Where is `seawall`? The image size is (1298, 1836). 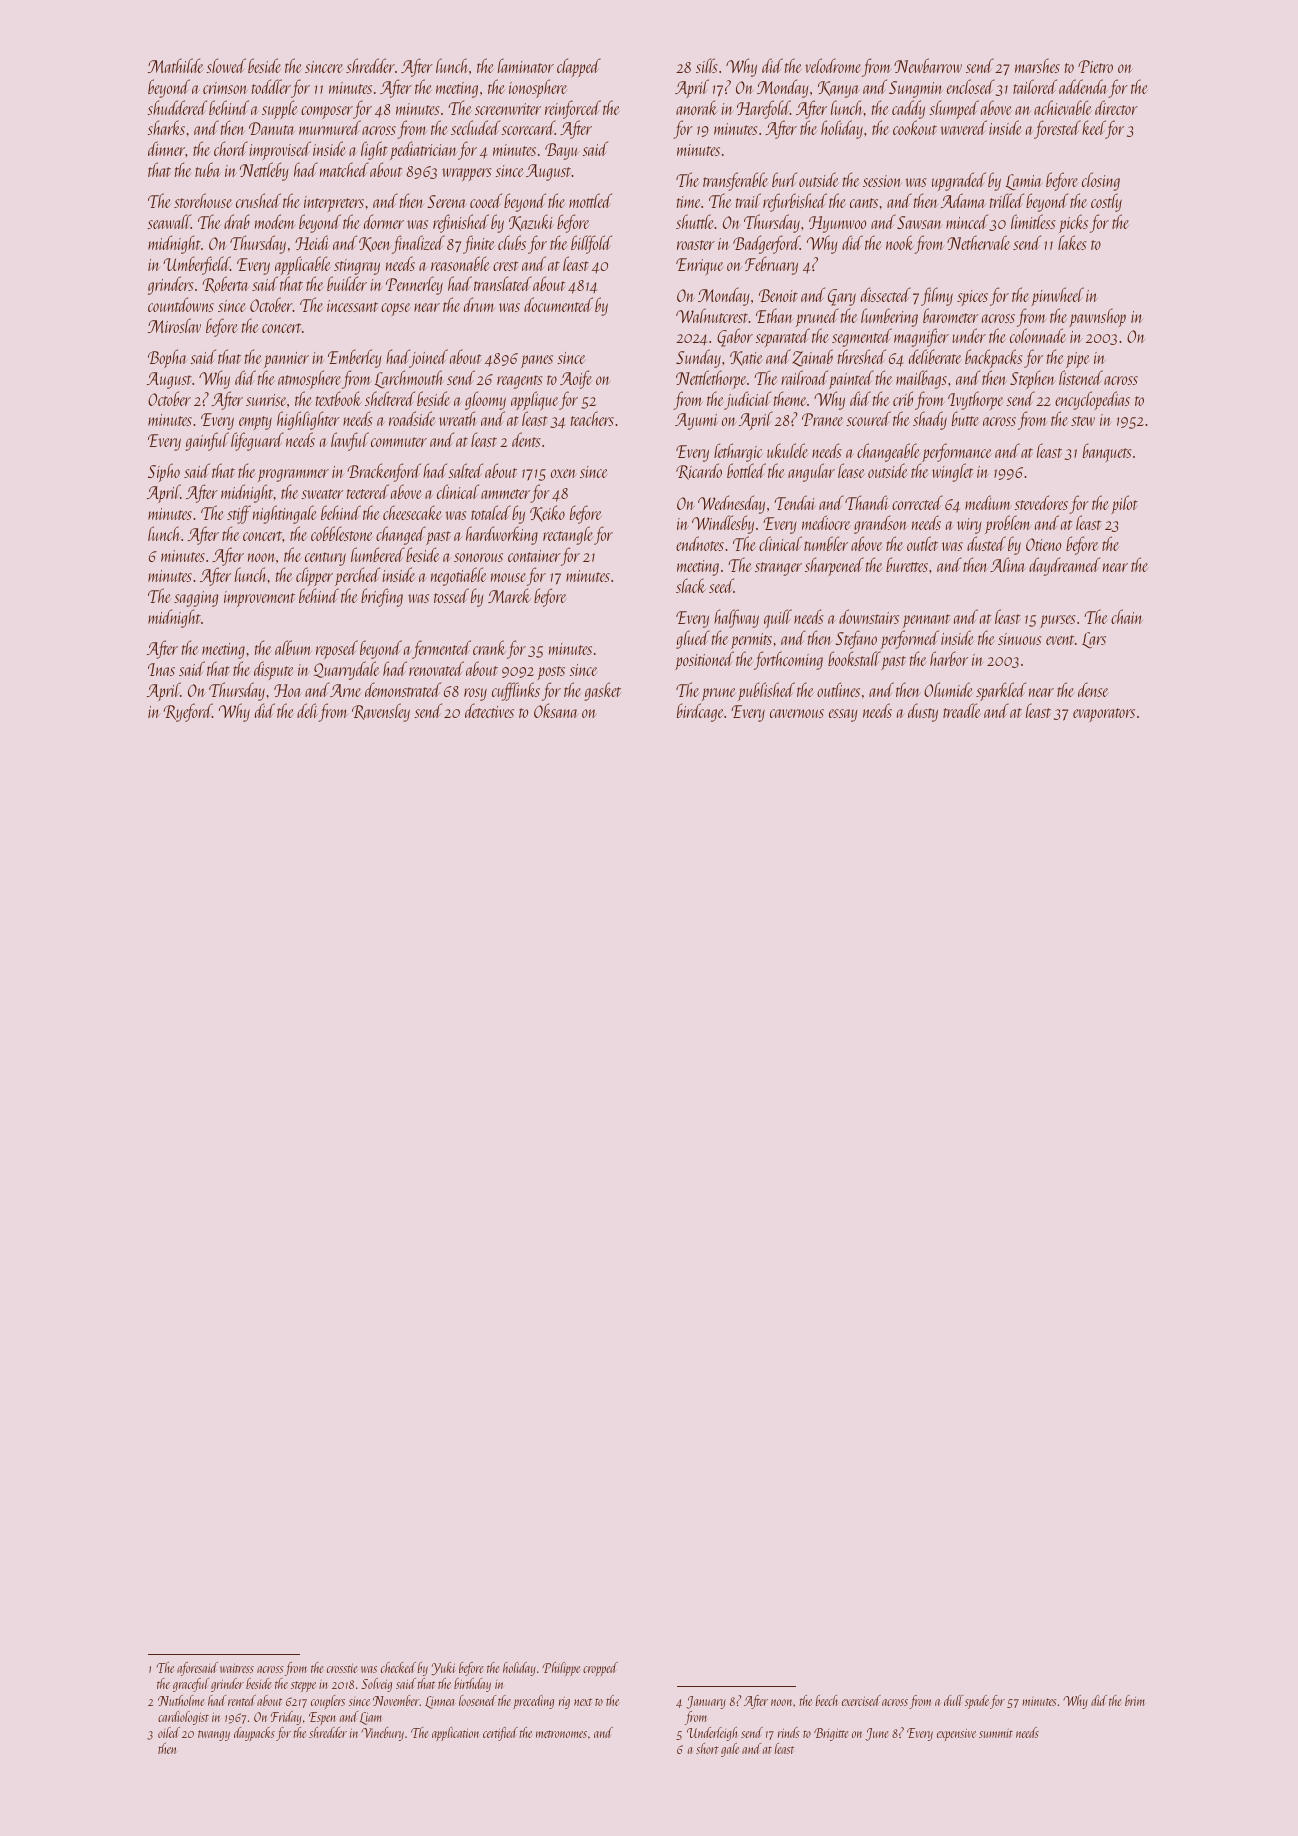 seawall is located at coordinates (169, 221).
